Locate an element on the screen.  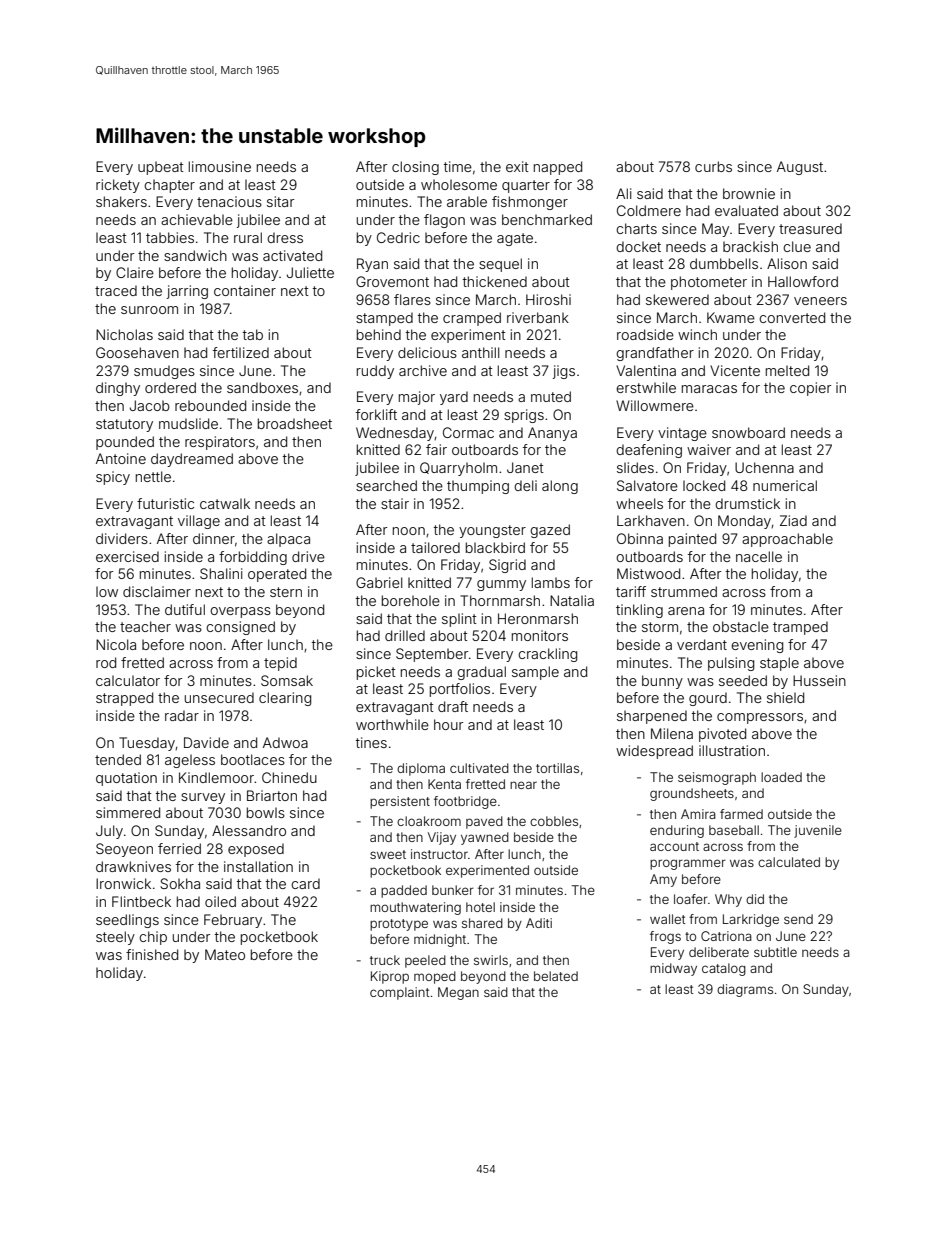
did is located at coordinates (755, 899).
